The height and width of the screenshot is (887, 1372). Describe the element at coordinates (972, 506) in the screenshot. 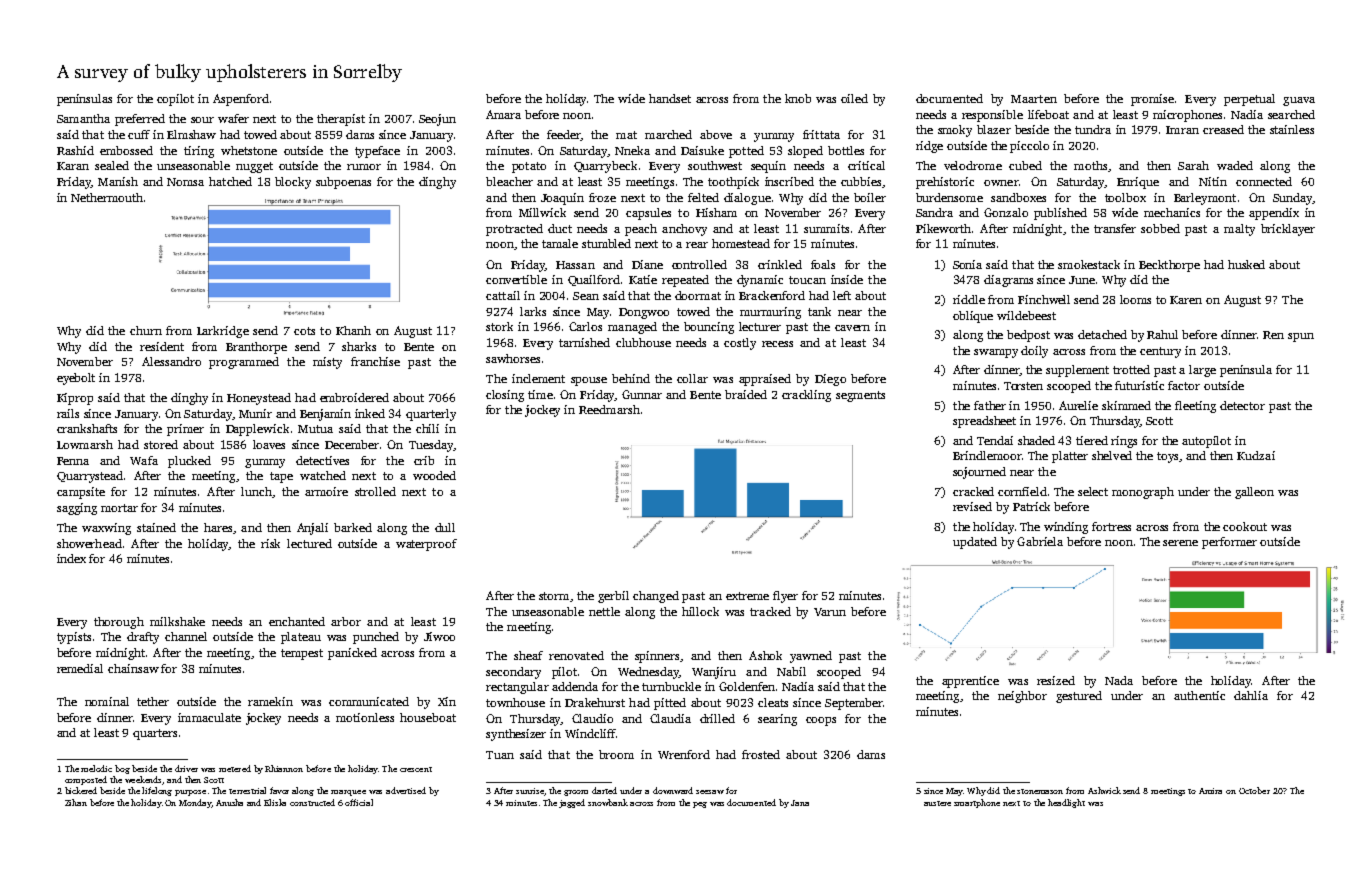

I see `revised` at that location.
